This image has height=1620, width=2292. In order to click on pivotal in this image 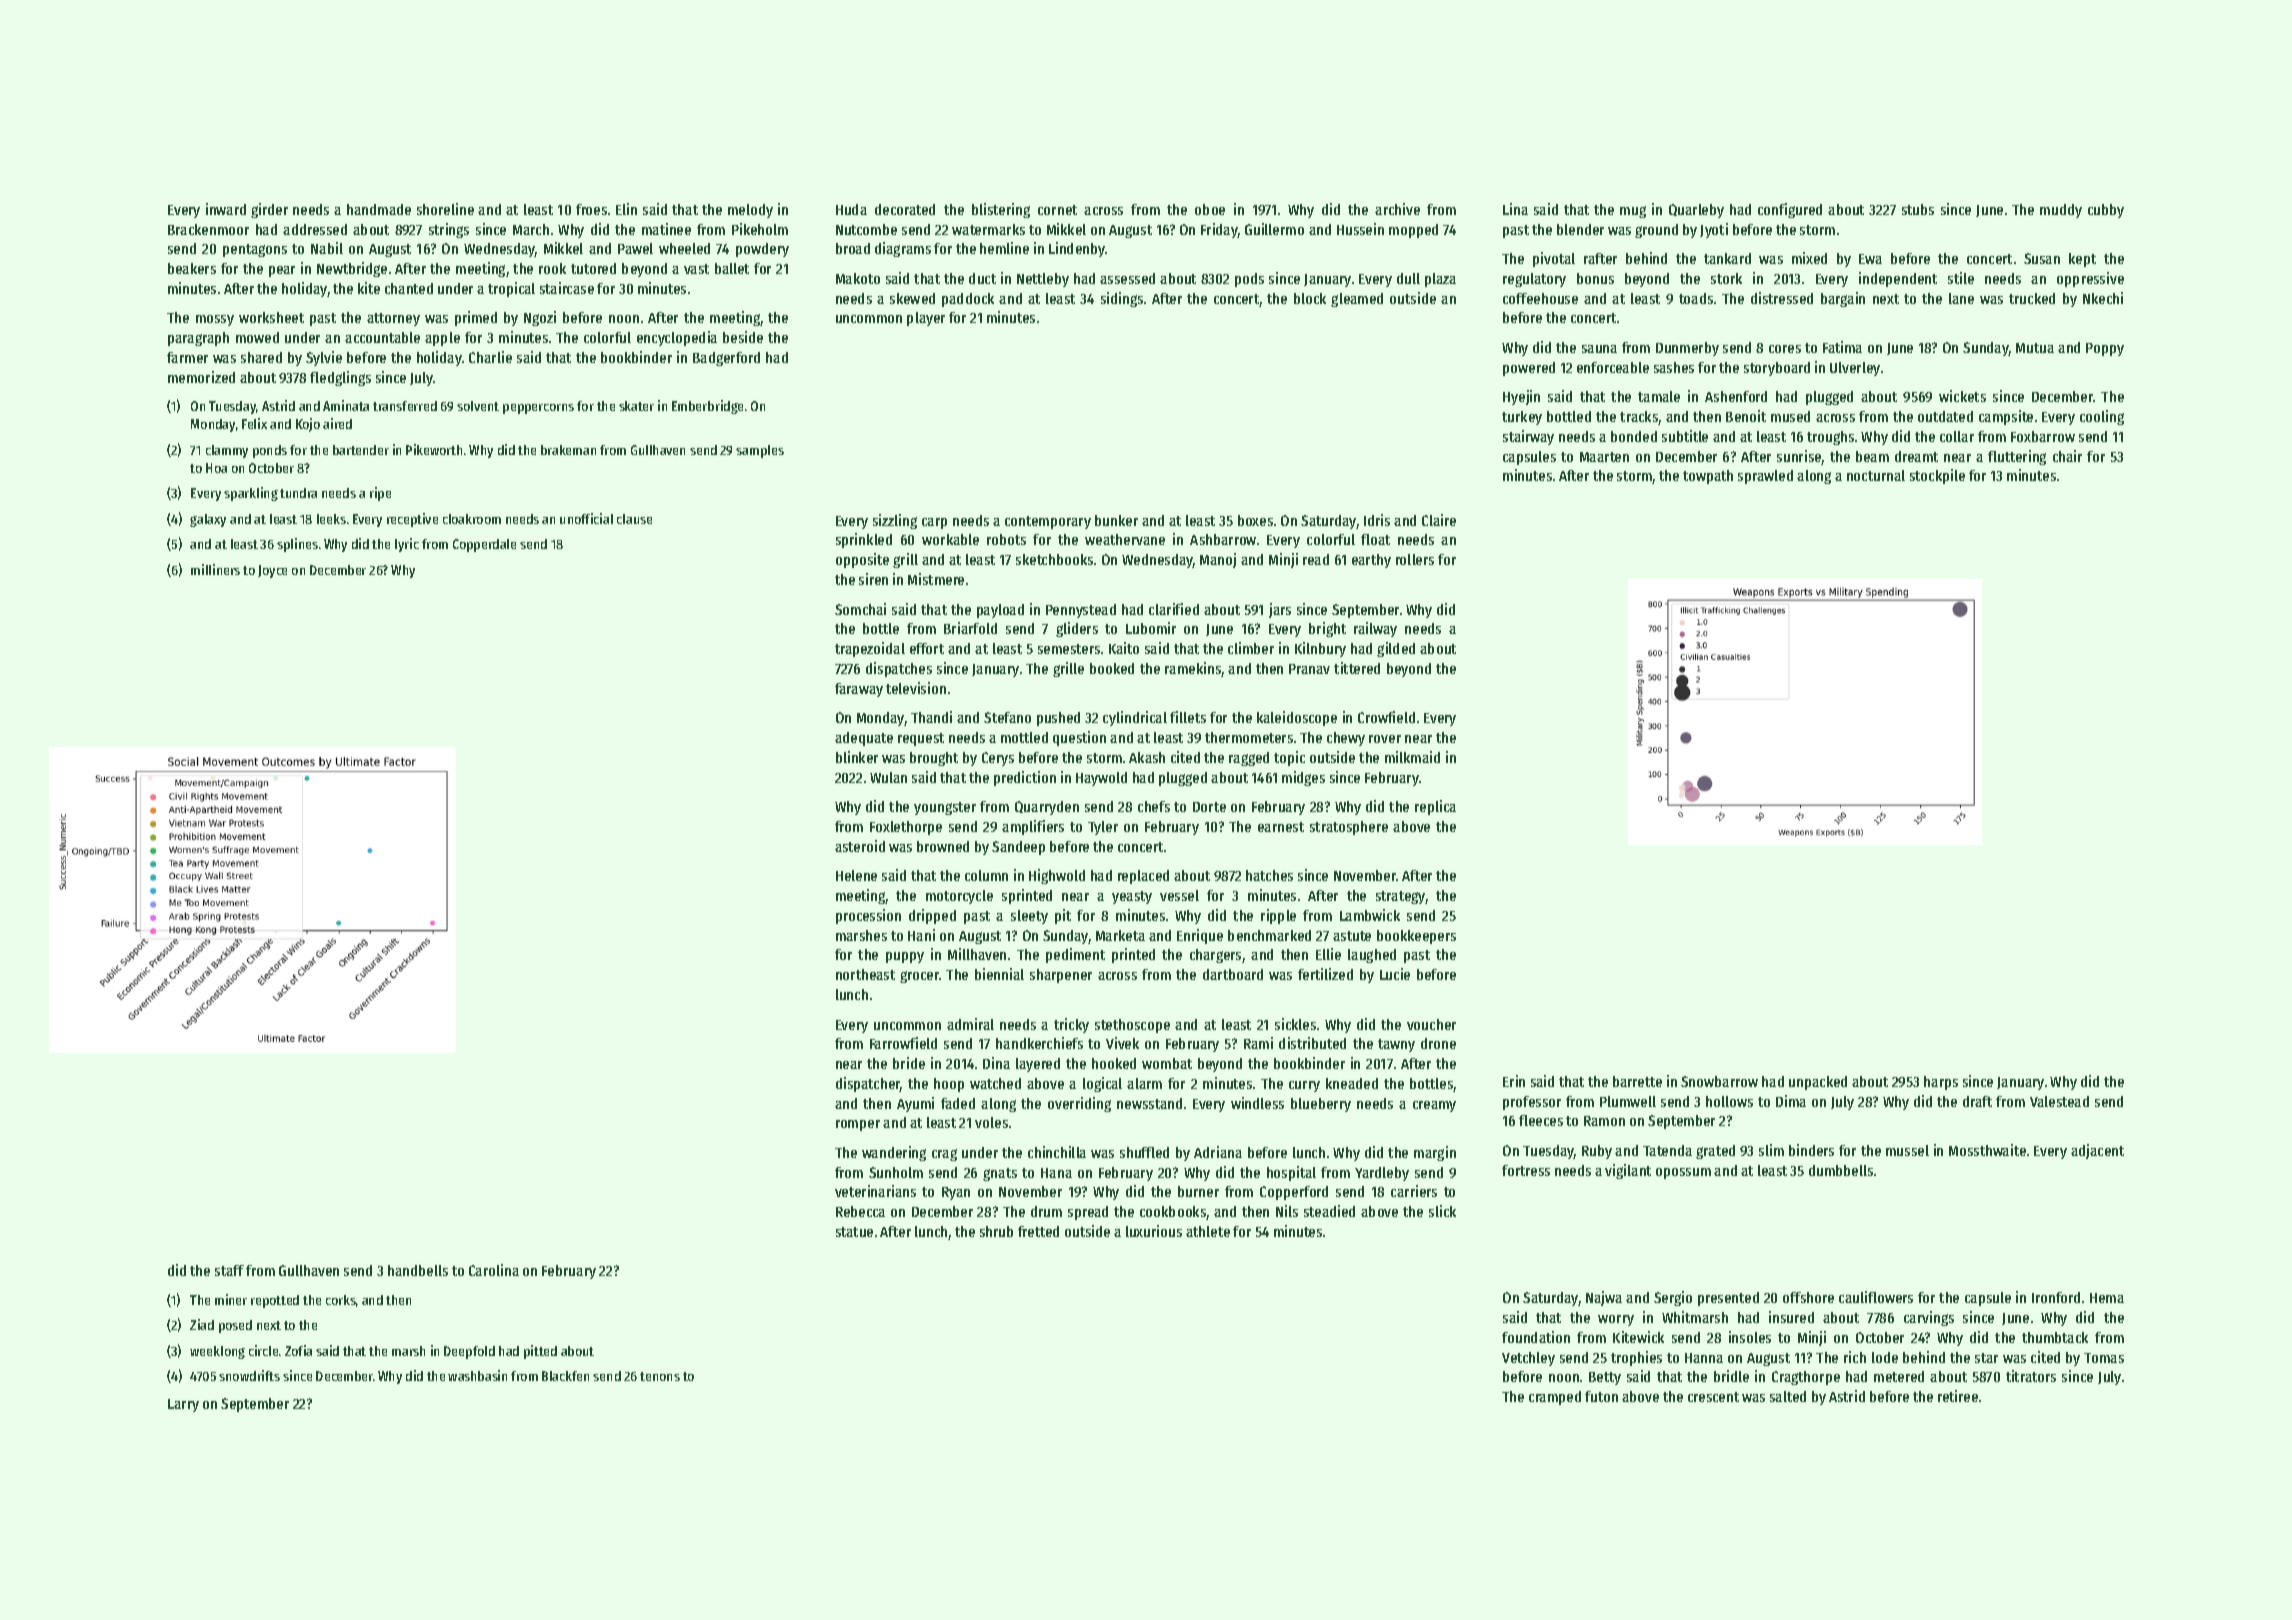, I will do `click(1554, 259)`.
